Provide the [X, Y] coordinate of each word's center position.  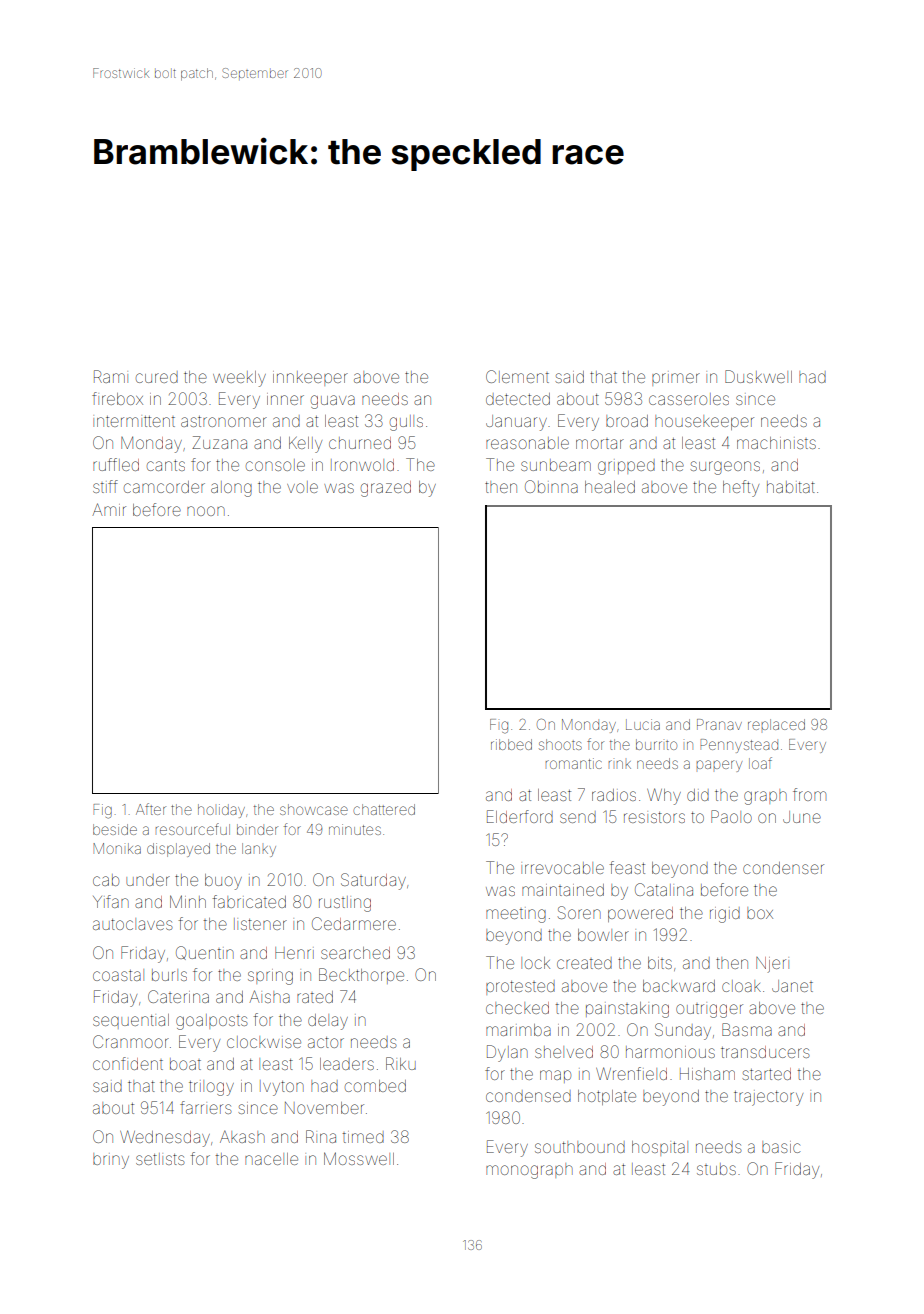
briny [111, 1161]
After [151, 809]
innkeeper [310, 378]
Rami [111, 376]
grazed [386, 489]
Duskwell [758, 376]
